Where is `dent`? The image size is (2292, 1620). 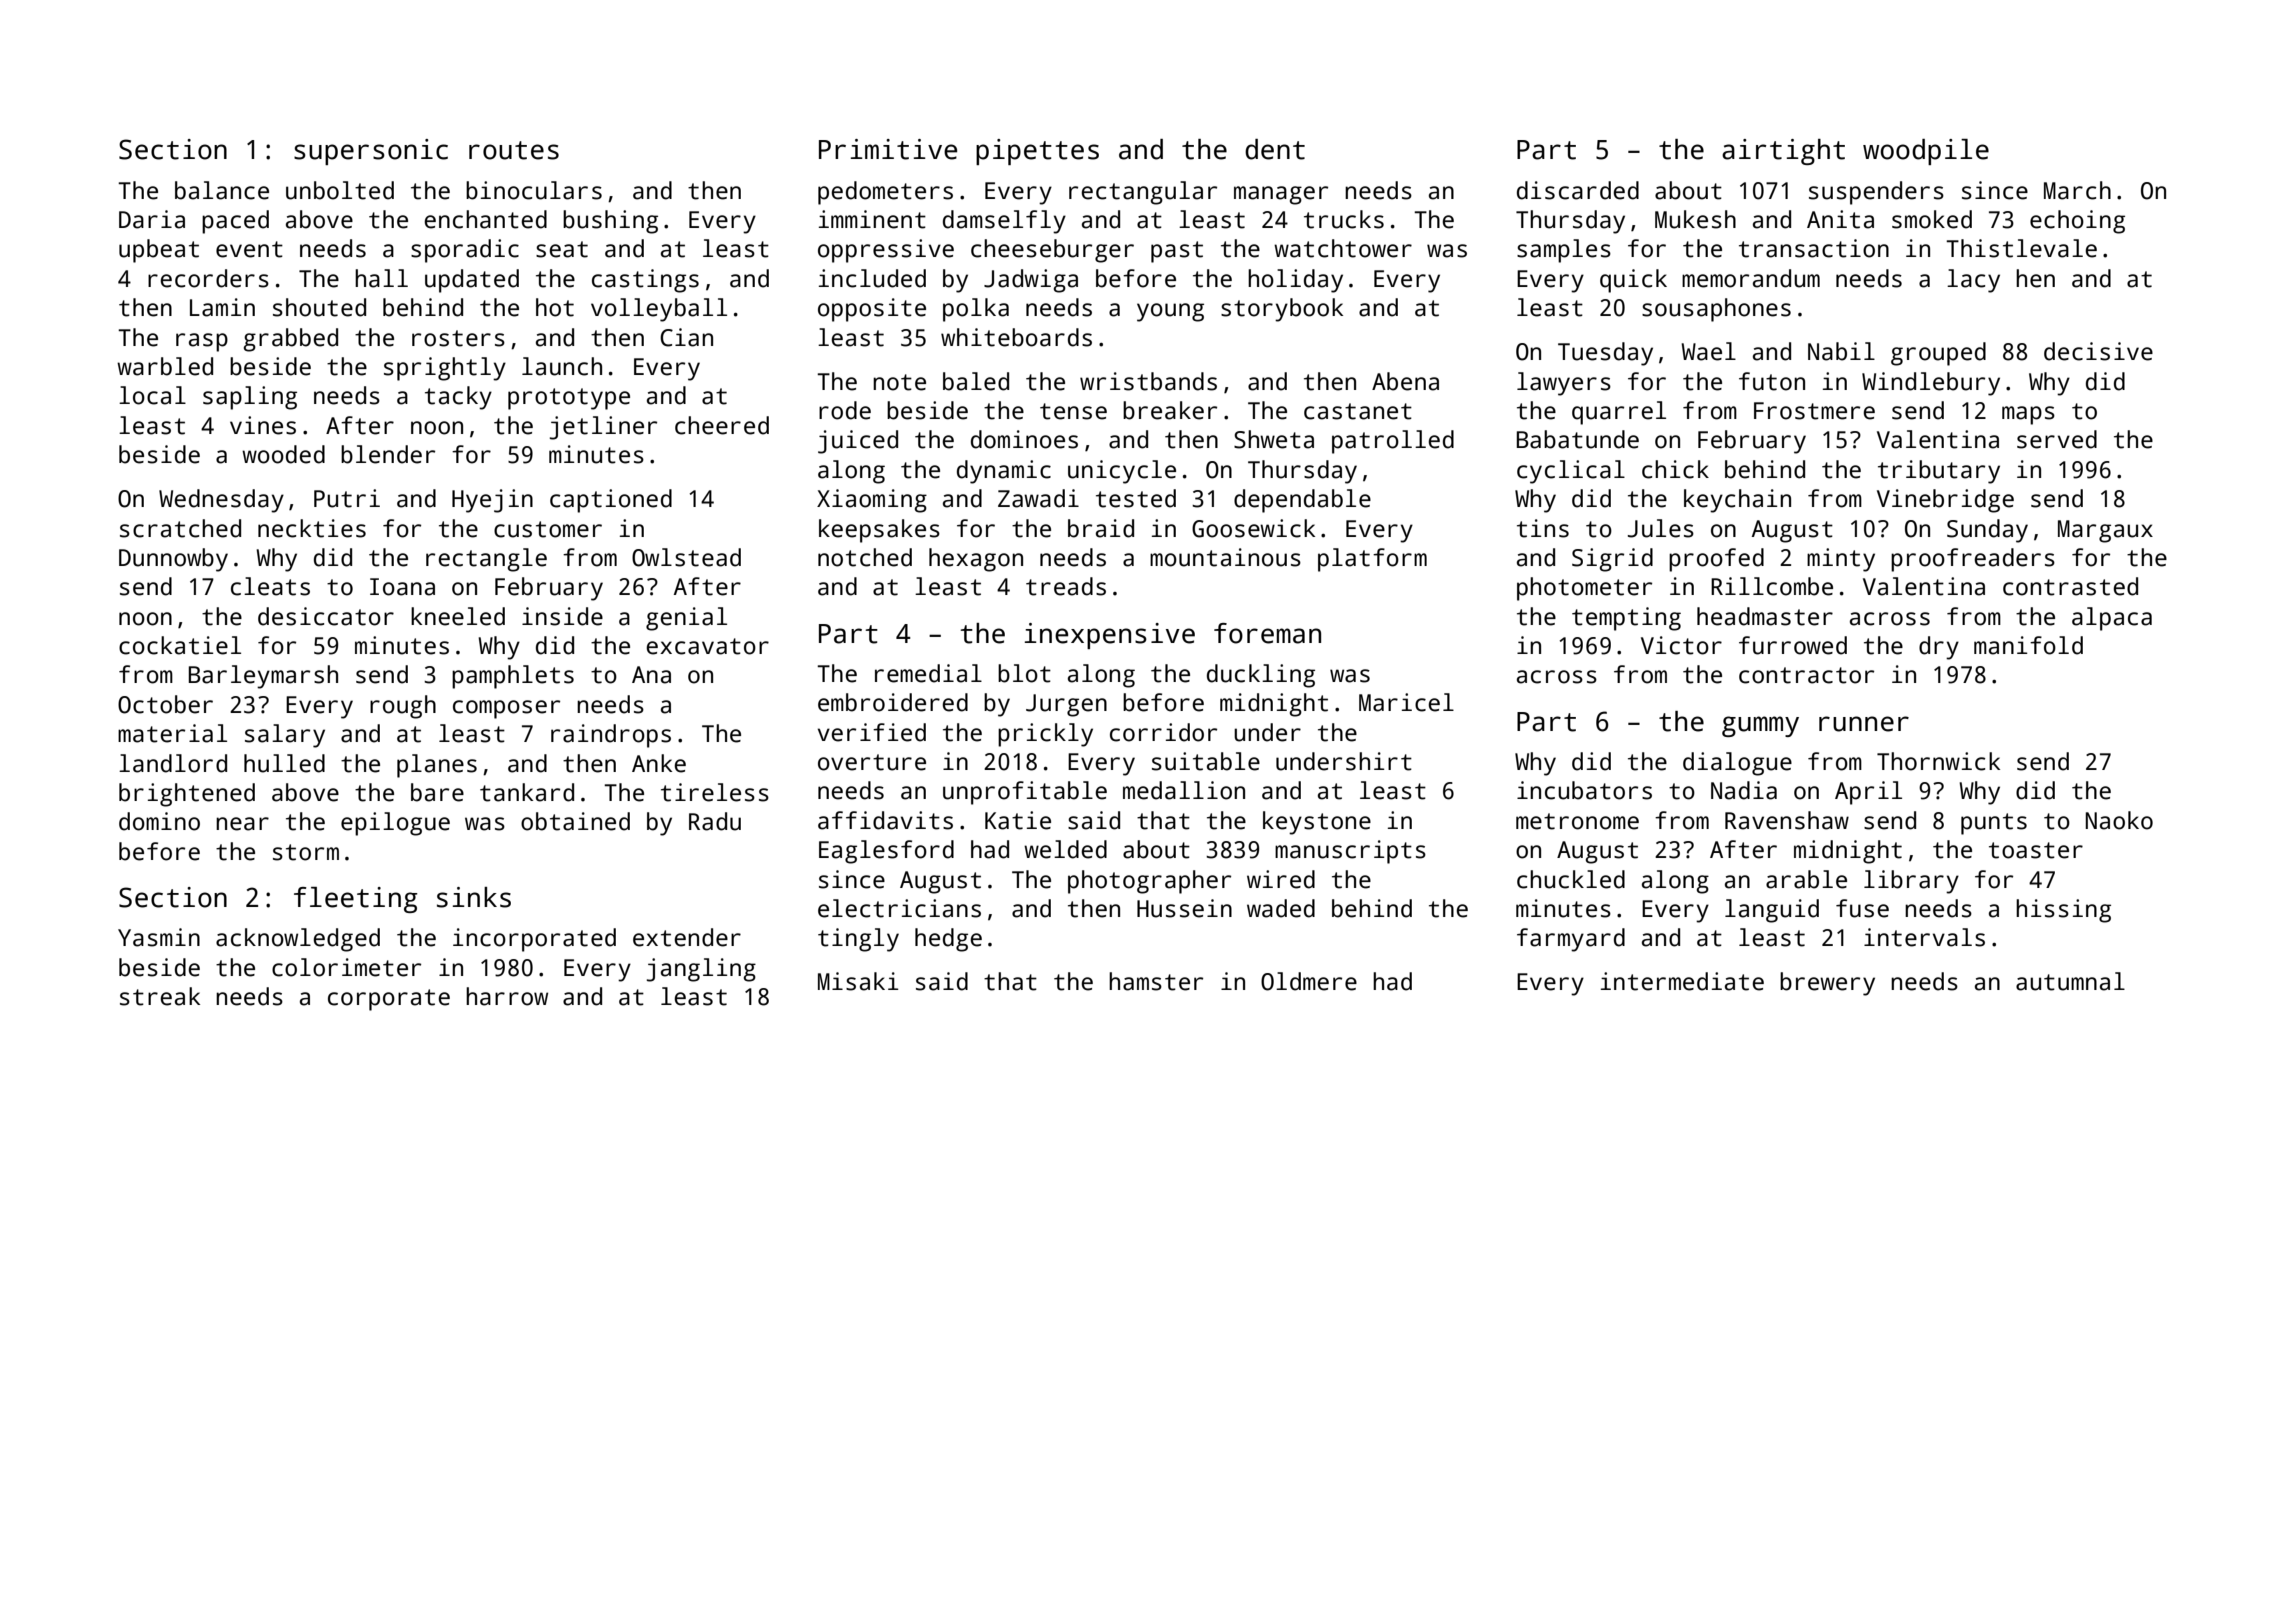 dent is located at coordinates (1275, 149).
